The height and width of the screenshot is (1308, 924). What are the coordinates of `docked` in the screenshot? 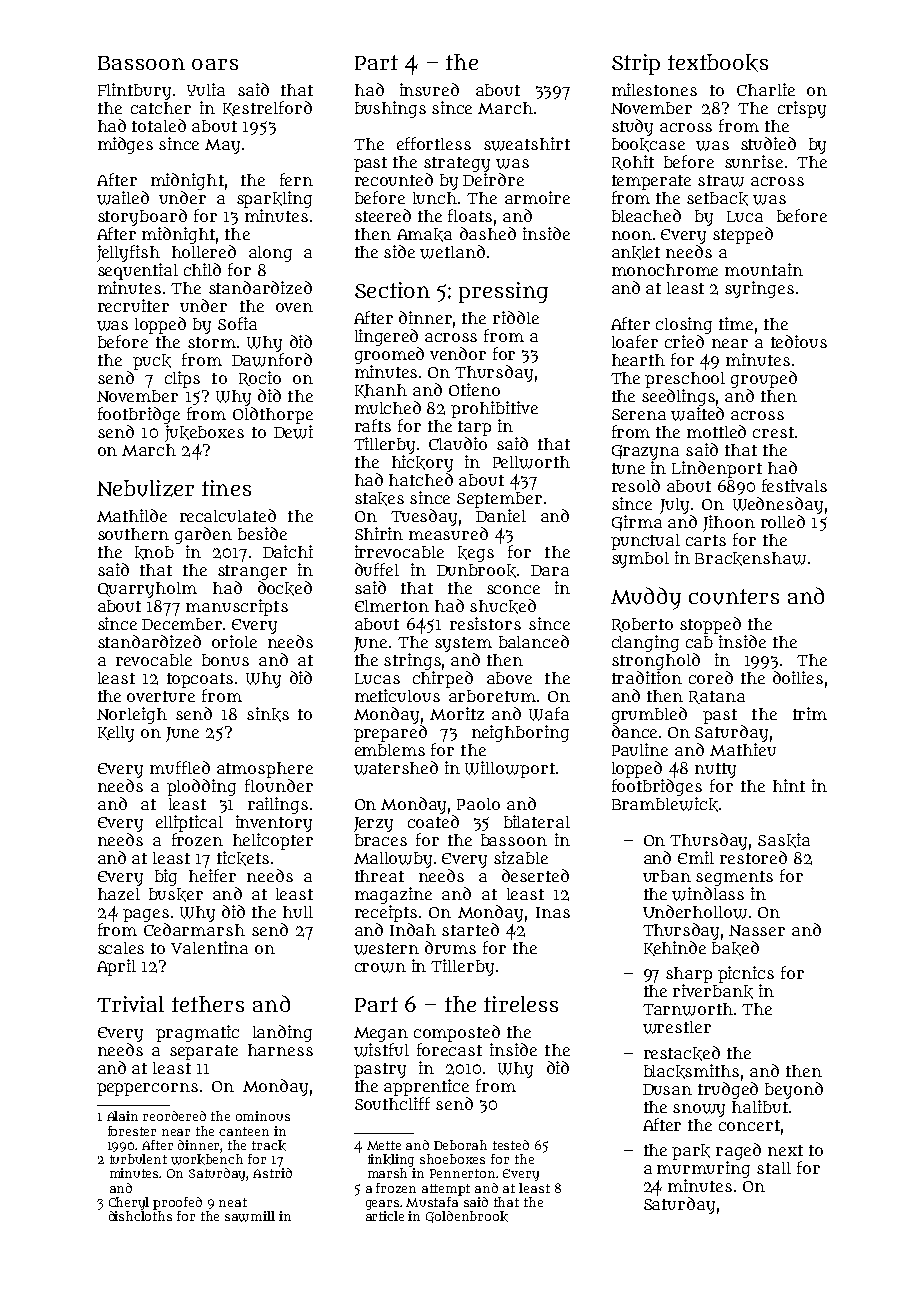 It's located at (285, 588).
